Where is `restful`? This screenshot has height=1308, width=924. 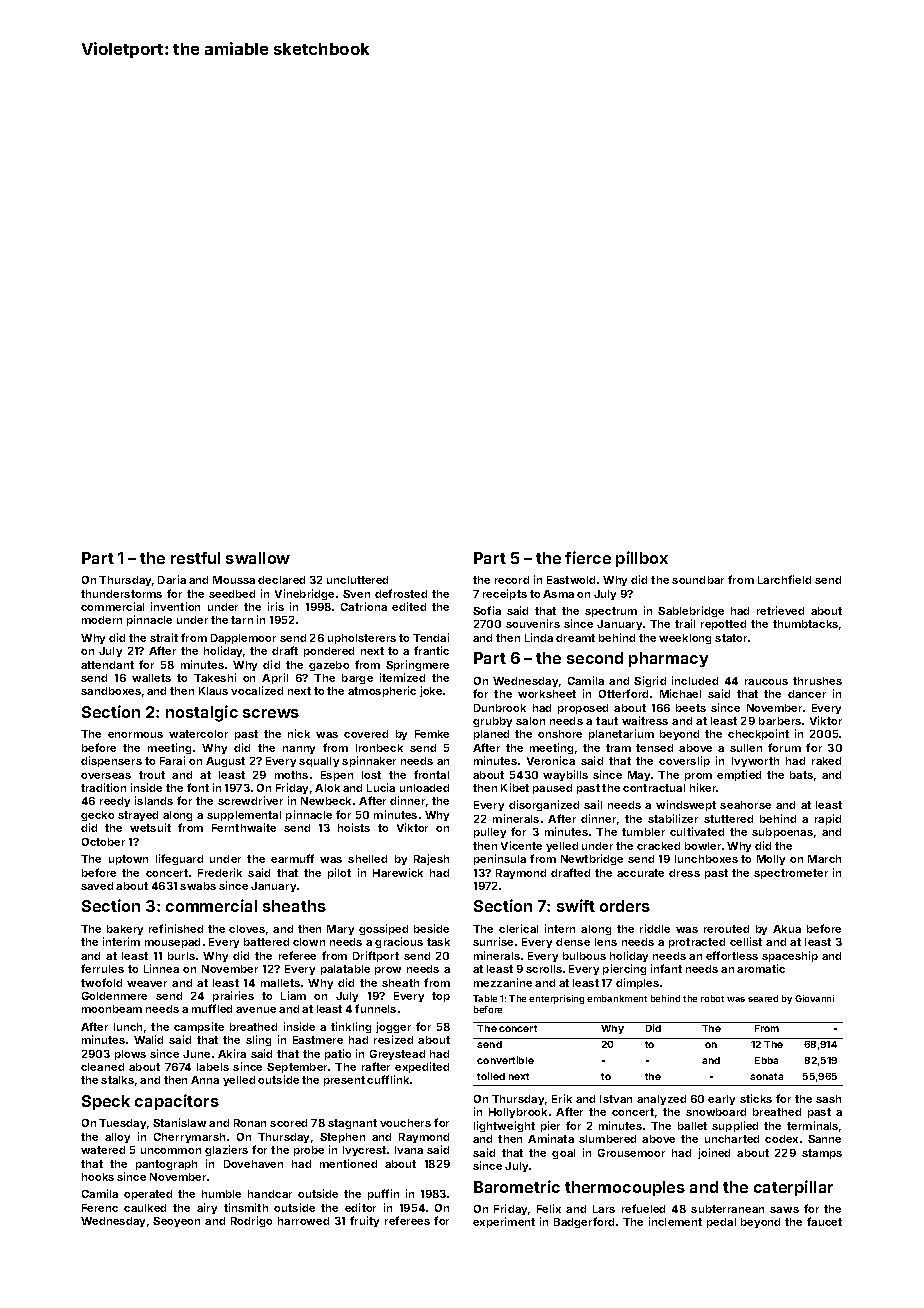 restful is located at coordinates (195, 558).
